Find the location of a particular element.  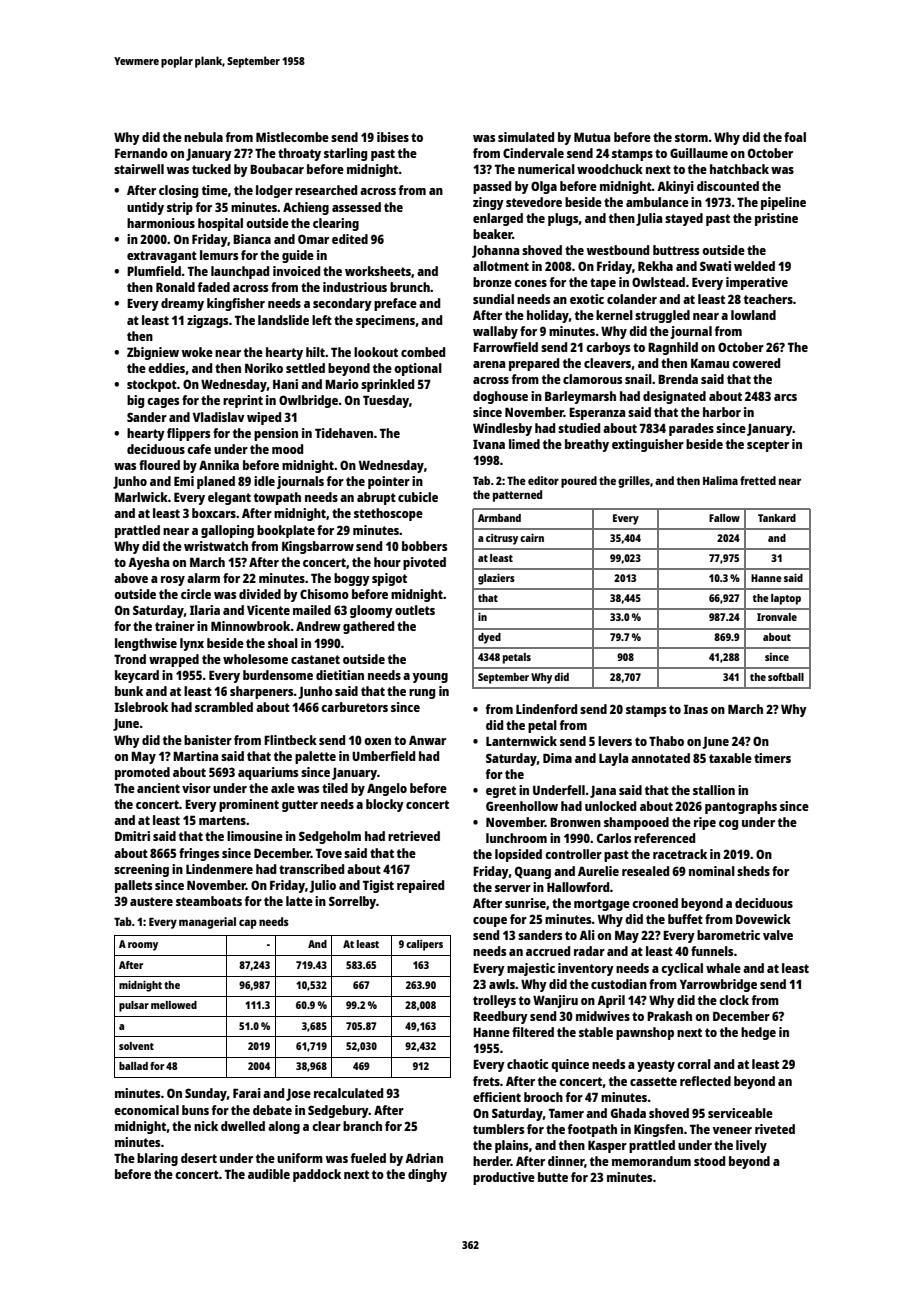

frets is located at coordinates (486, 1081).
